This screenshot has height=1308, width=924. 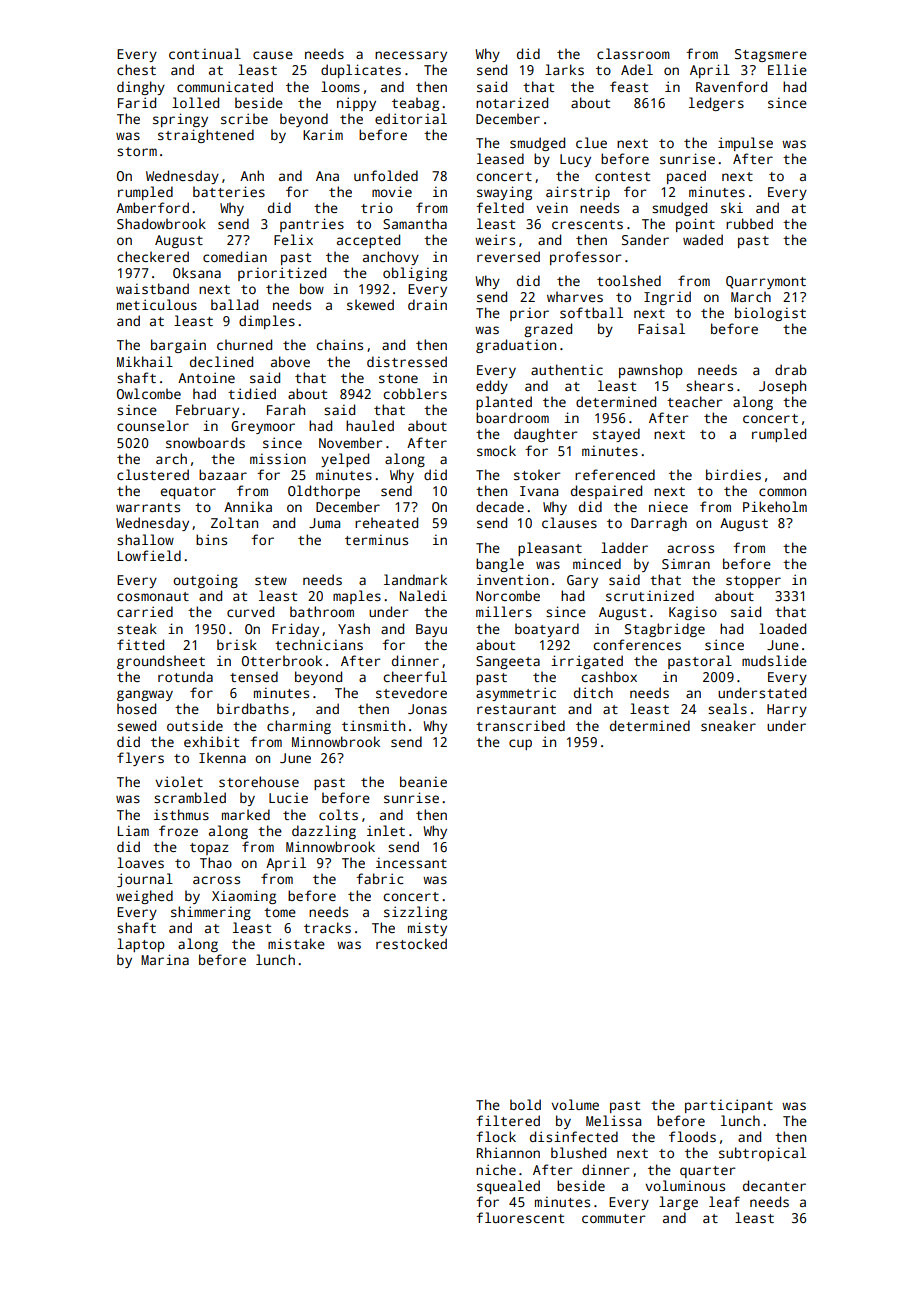 What do you see at coordinates (564, 69) in the screenshot?
I see `larks` at bounding box center [564, 69].
